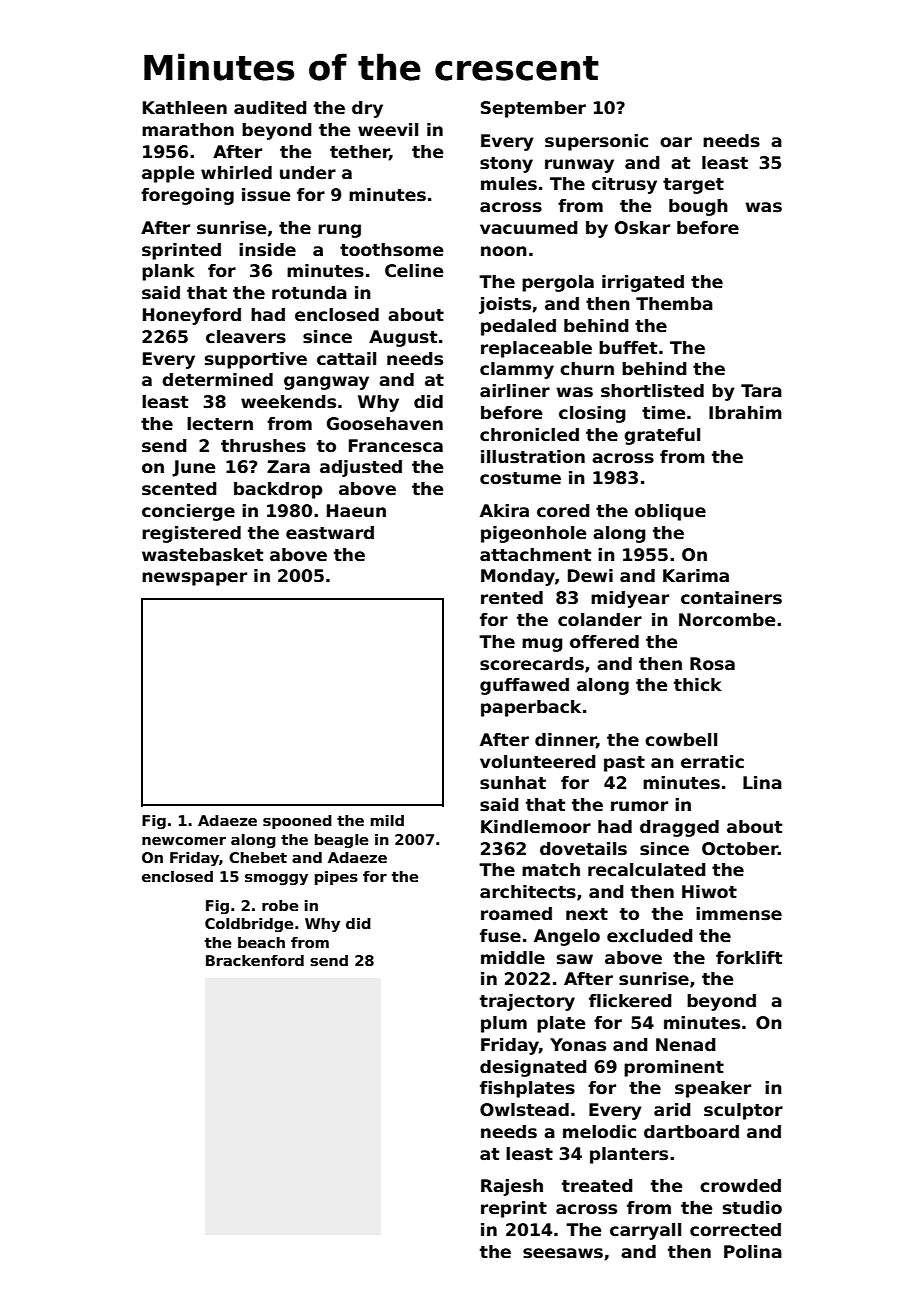 This screenshot has width=924, height=1314. What do you see at coordinates (385, 424) in the screenshot?
I see `Goosehaven` at bounding box center [385, 424].
